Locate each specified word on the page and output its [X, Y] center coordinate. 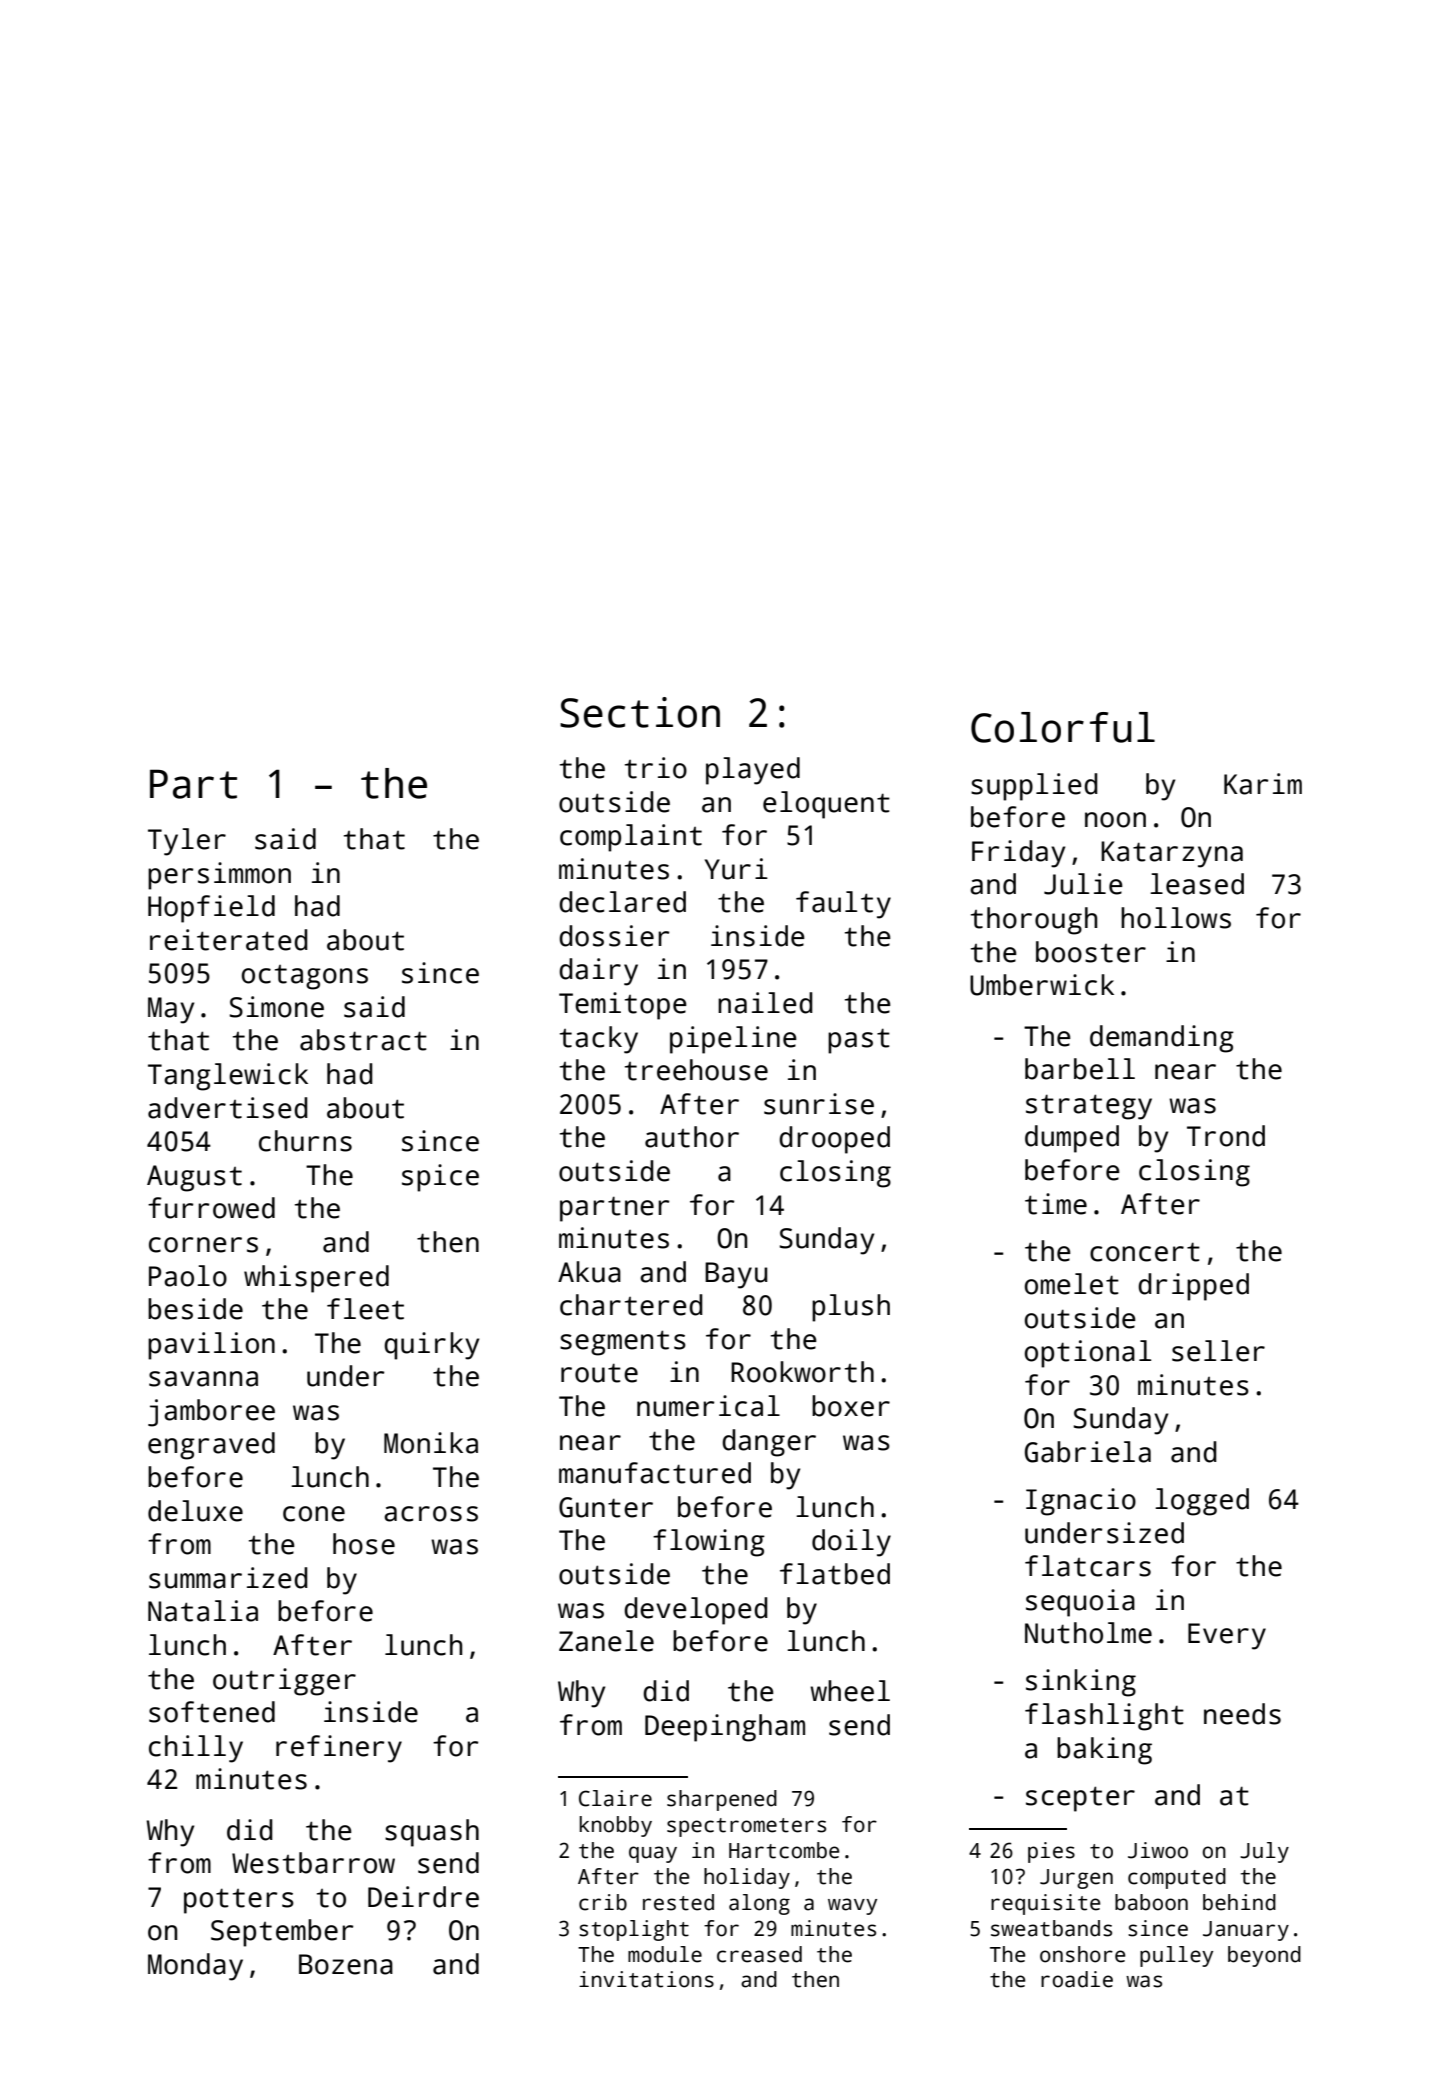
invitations [646, 1979]
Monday [195, 1967]
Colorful [1063, 727]
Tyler [187, 842]
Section [640, 712]
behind [1239, 1902]
